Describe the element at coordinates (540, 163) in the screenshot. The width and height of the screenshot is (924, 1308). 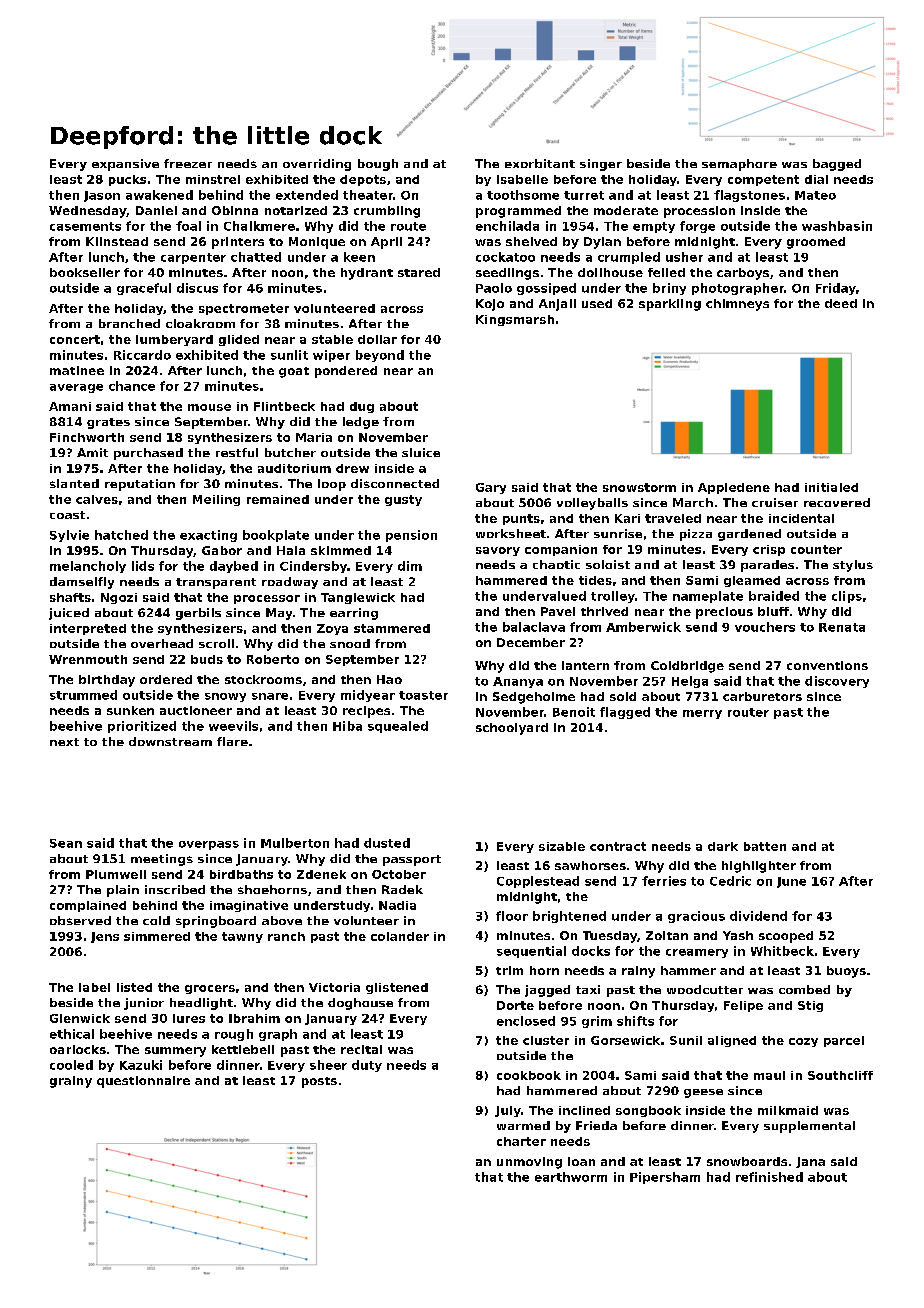
I see `exorbitant` at that location.
